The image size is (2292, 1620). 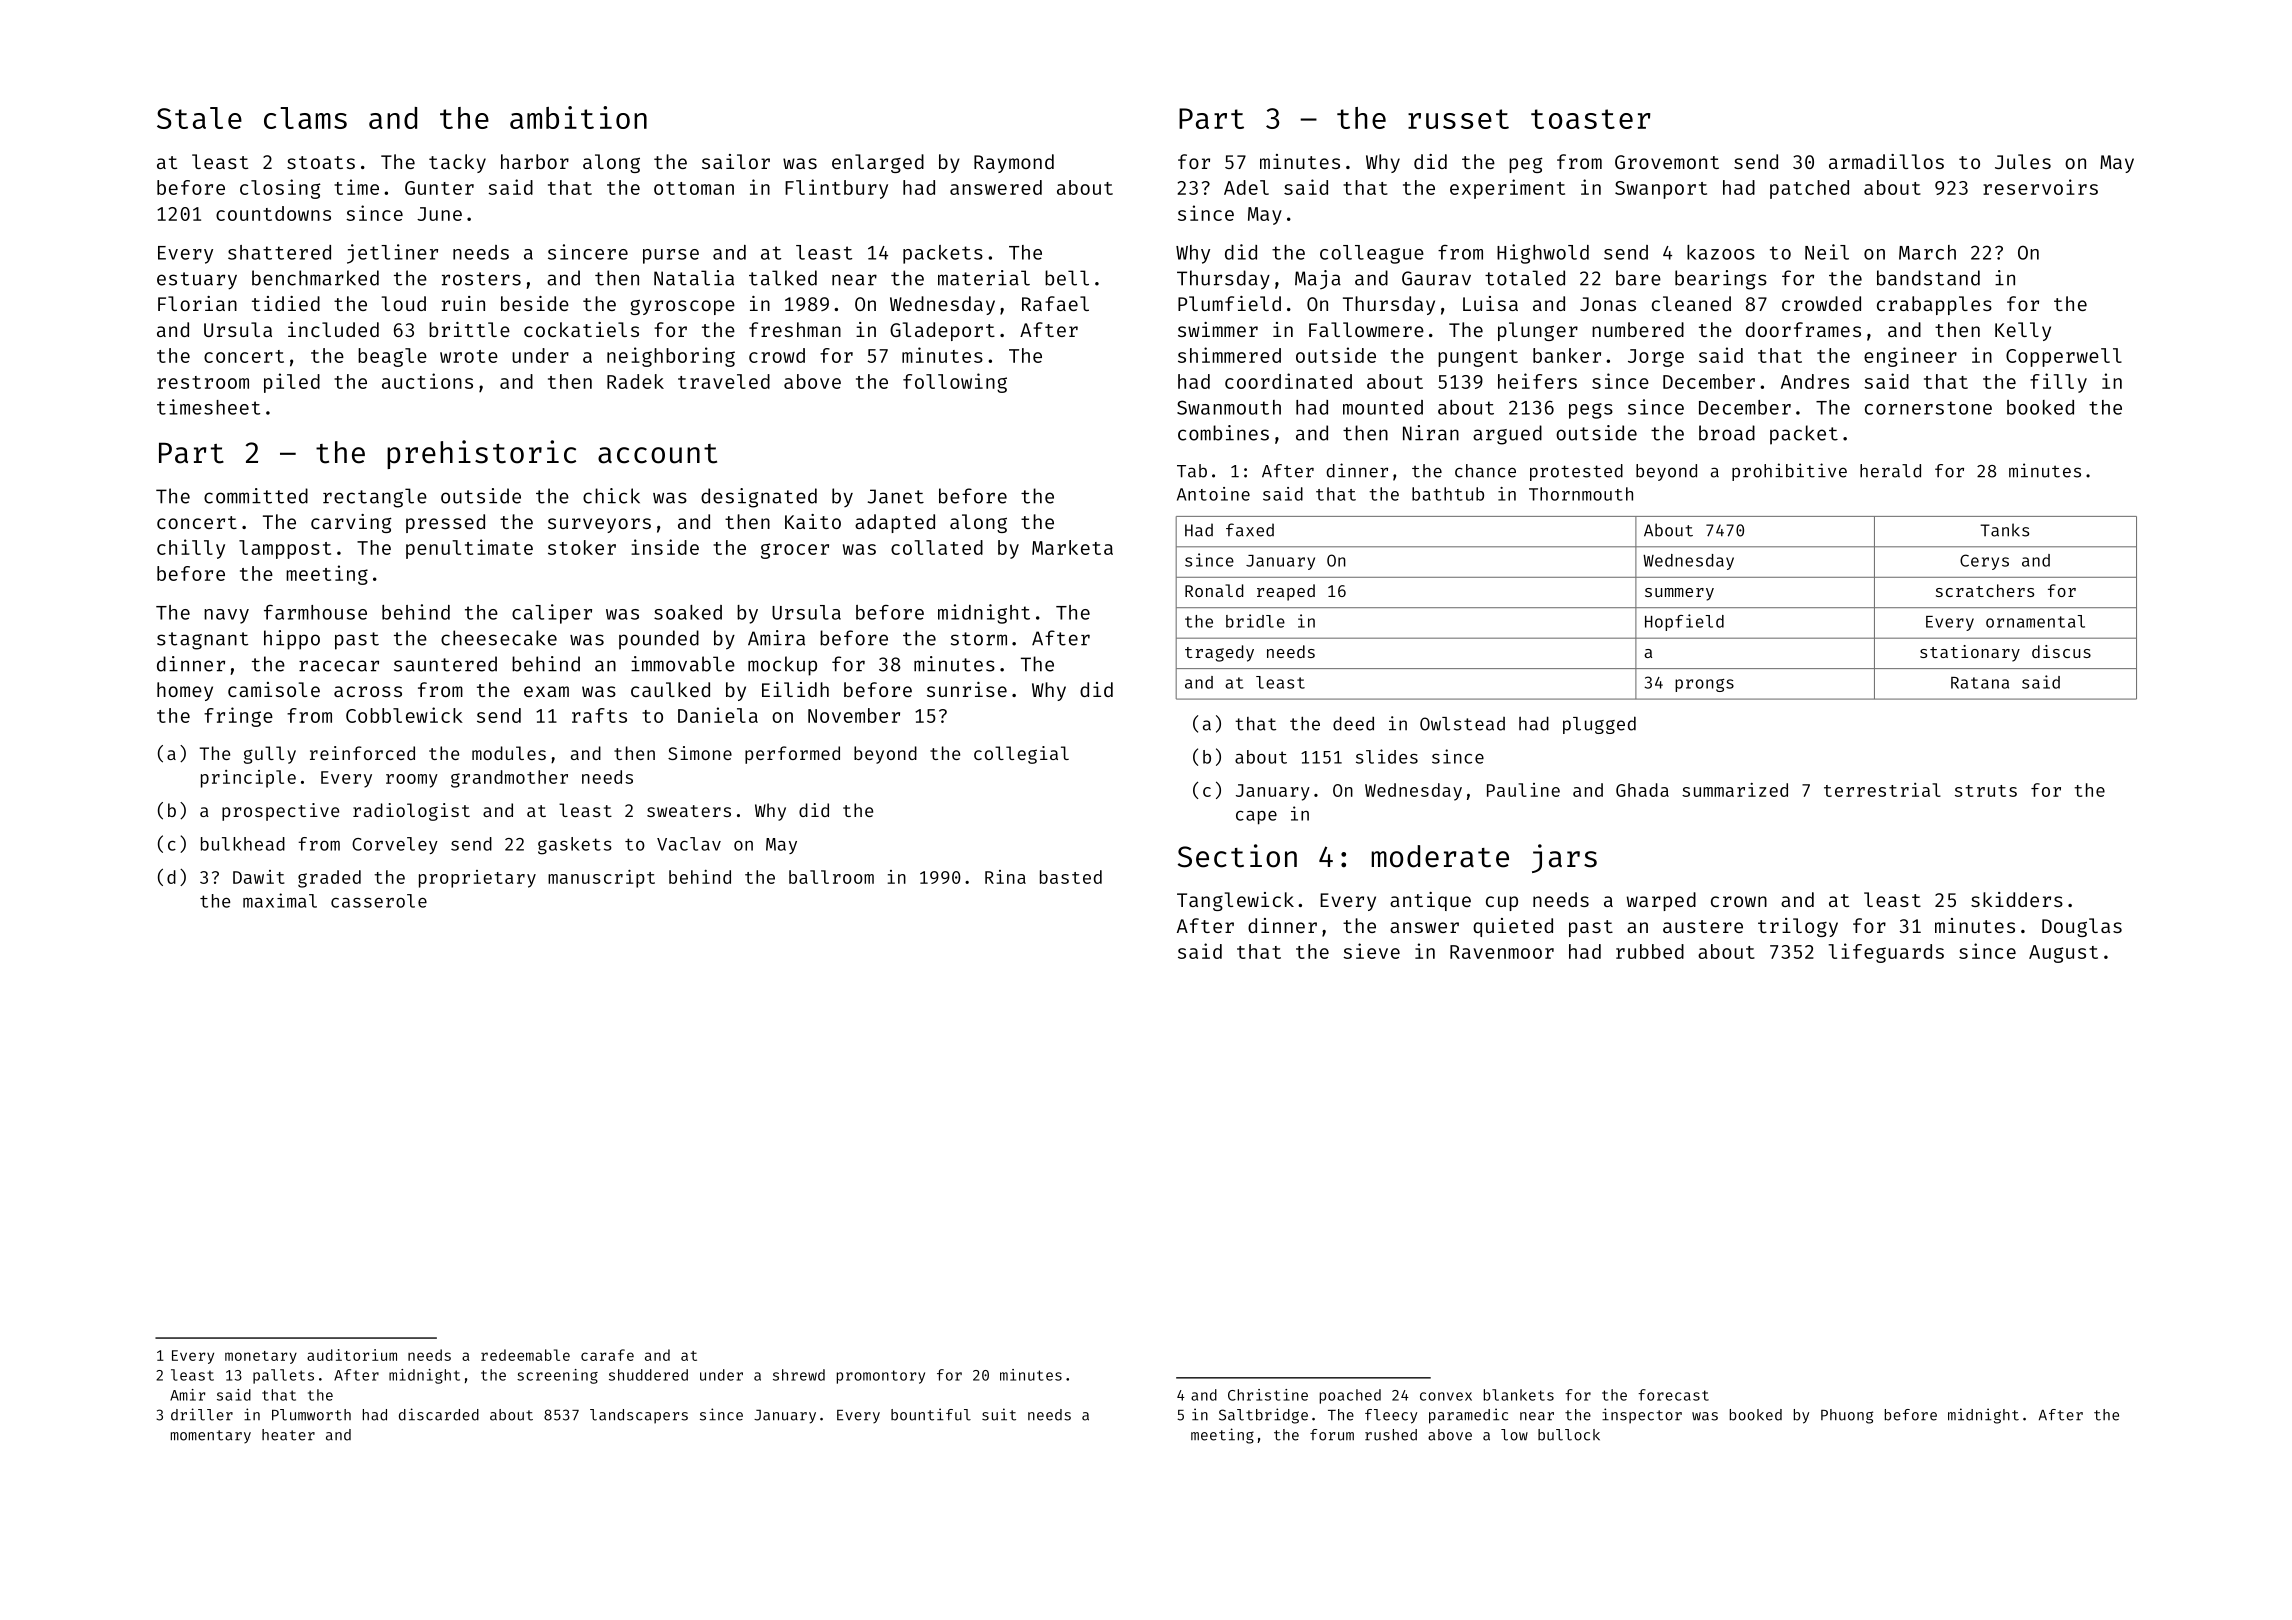 What do you see at coordinates (199, 118) in the screenshot?
I see `Stale` at bounding box center [199, 118].
